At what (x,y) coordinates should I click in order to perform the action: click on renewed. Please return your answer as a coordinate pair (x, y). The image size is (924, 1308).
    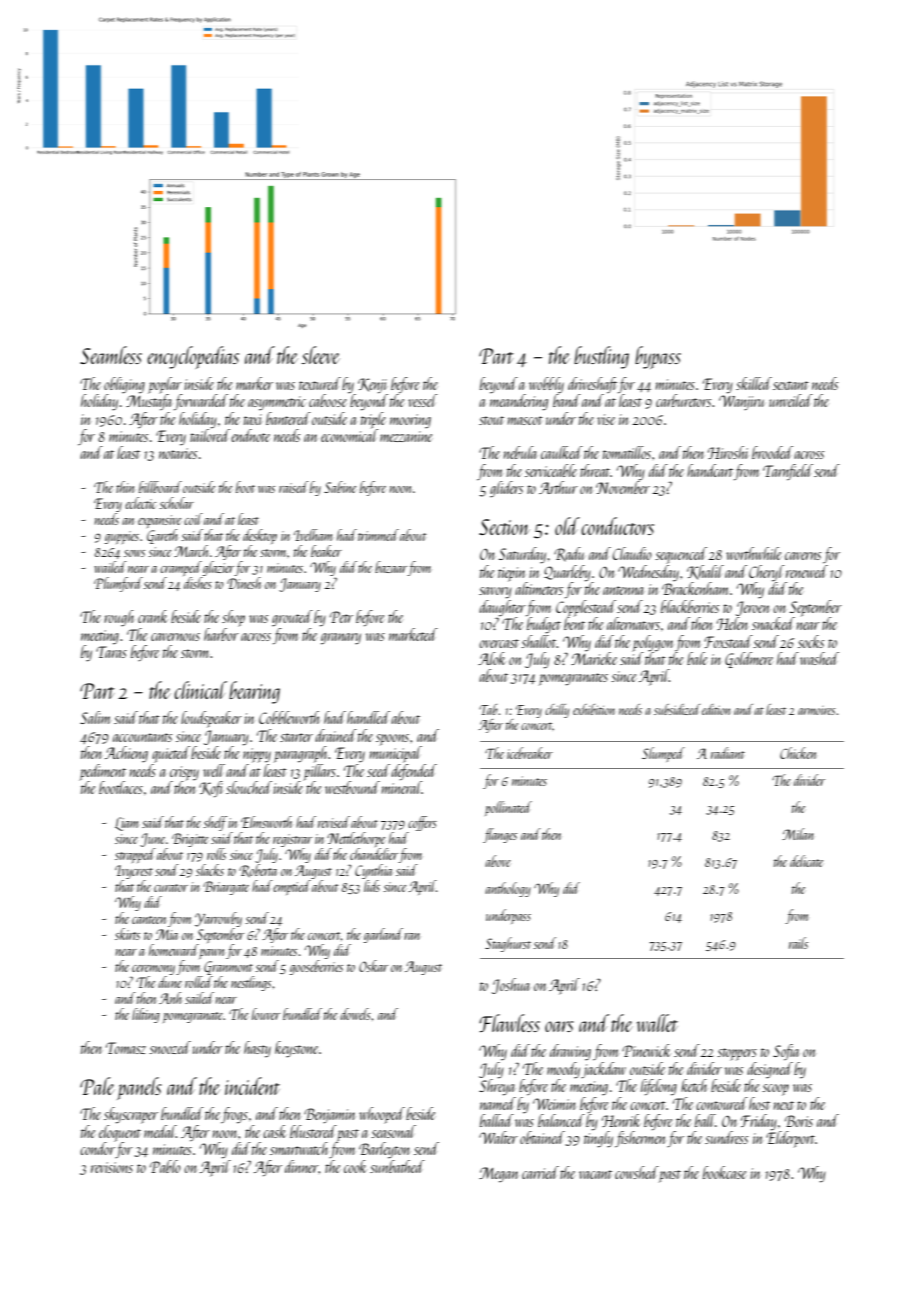
    Looking at the image, I should click on (807, 571).
